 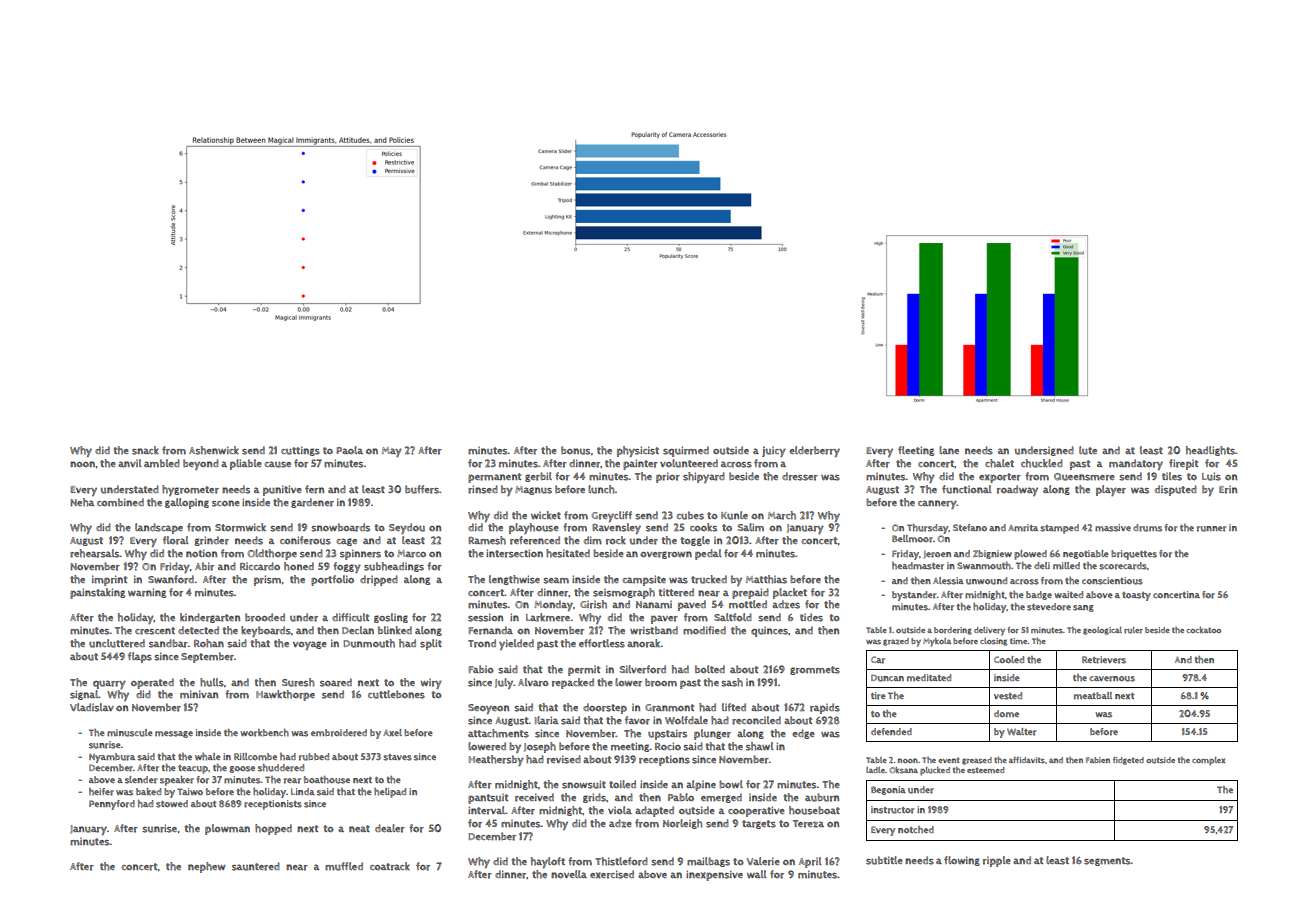 I want to click on headlights, so click(x=1210, y=451).
